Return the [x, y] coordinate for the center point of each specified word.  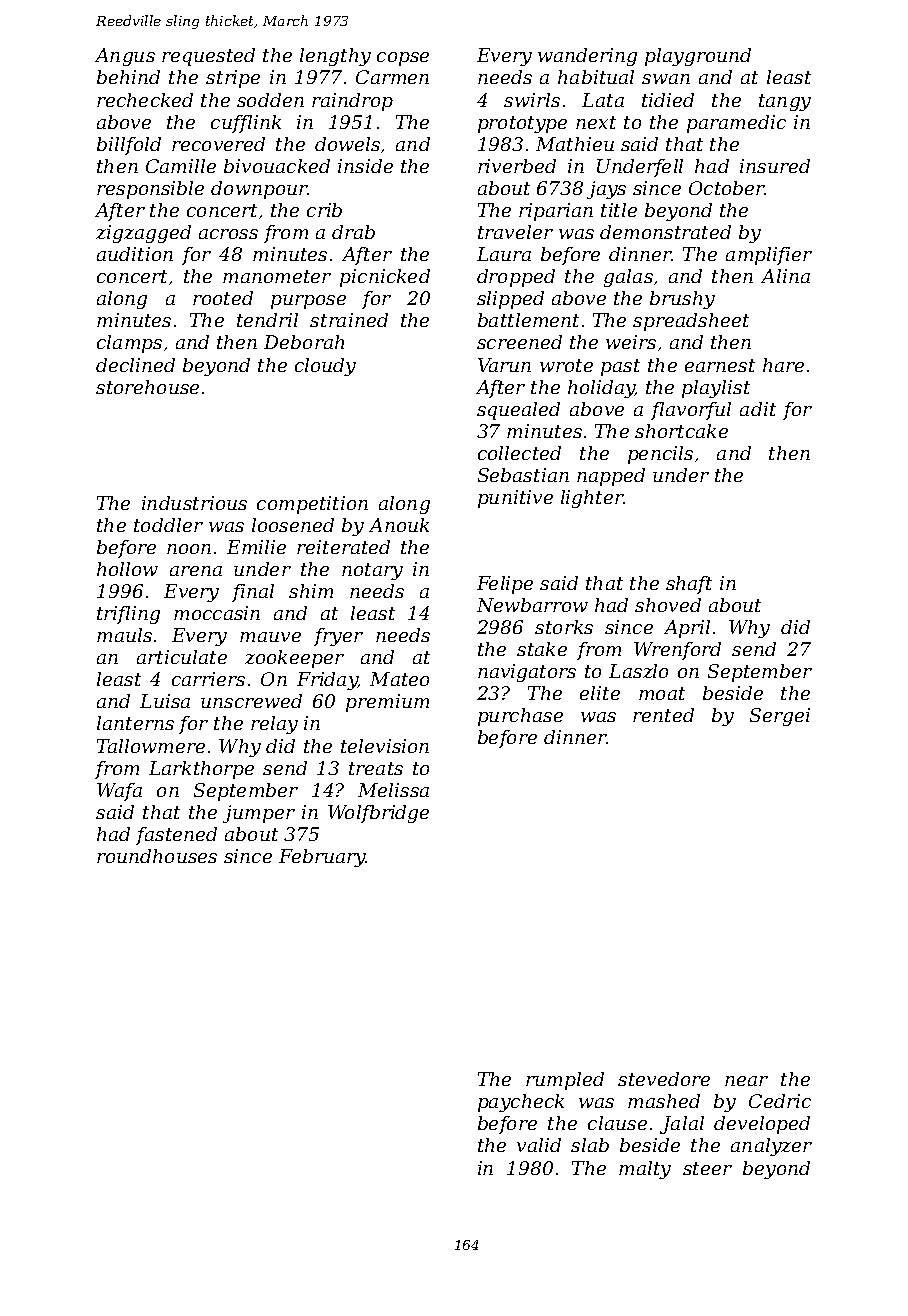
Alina [785, 276]
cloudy [325, 367]
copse [403, 59]
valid [539, 1145]
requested [208, 57]
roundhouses [157, 856]
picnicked [385, 278]
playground [698, 57]
